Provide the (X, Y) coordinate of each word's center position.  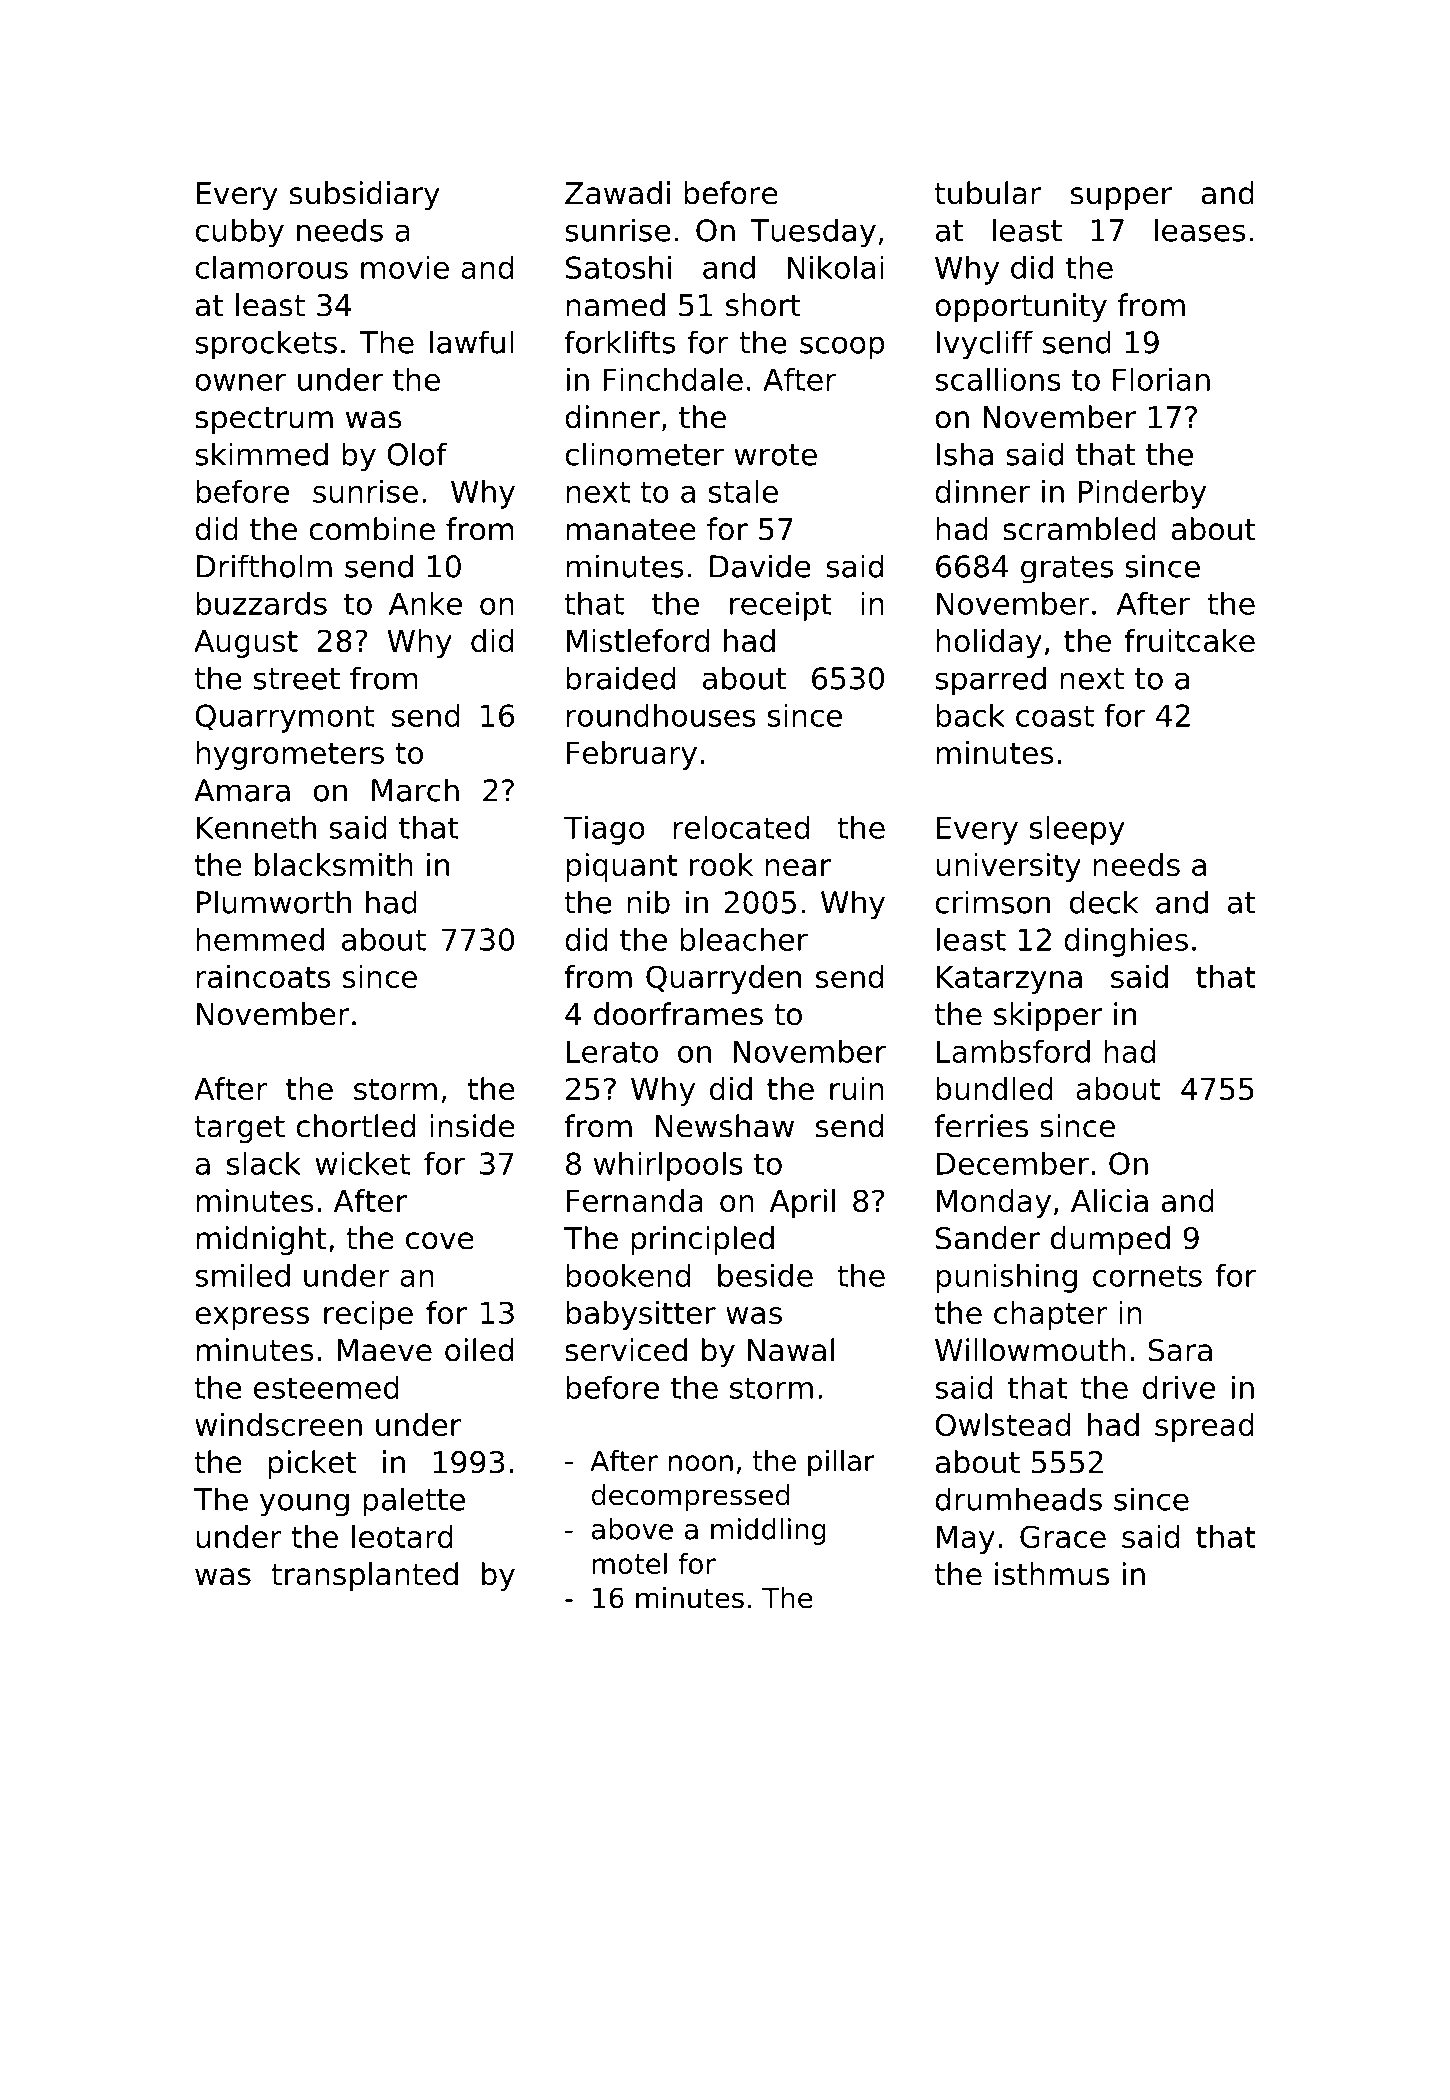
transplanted (364, 1576)
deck (1104, 902)
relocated (741, 827)
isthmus (1052, 1574)
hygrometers (290, 755)
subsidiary (365, 195)
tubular (988, 193)
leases (1200, 230)
